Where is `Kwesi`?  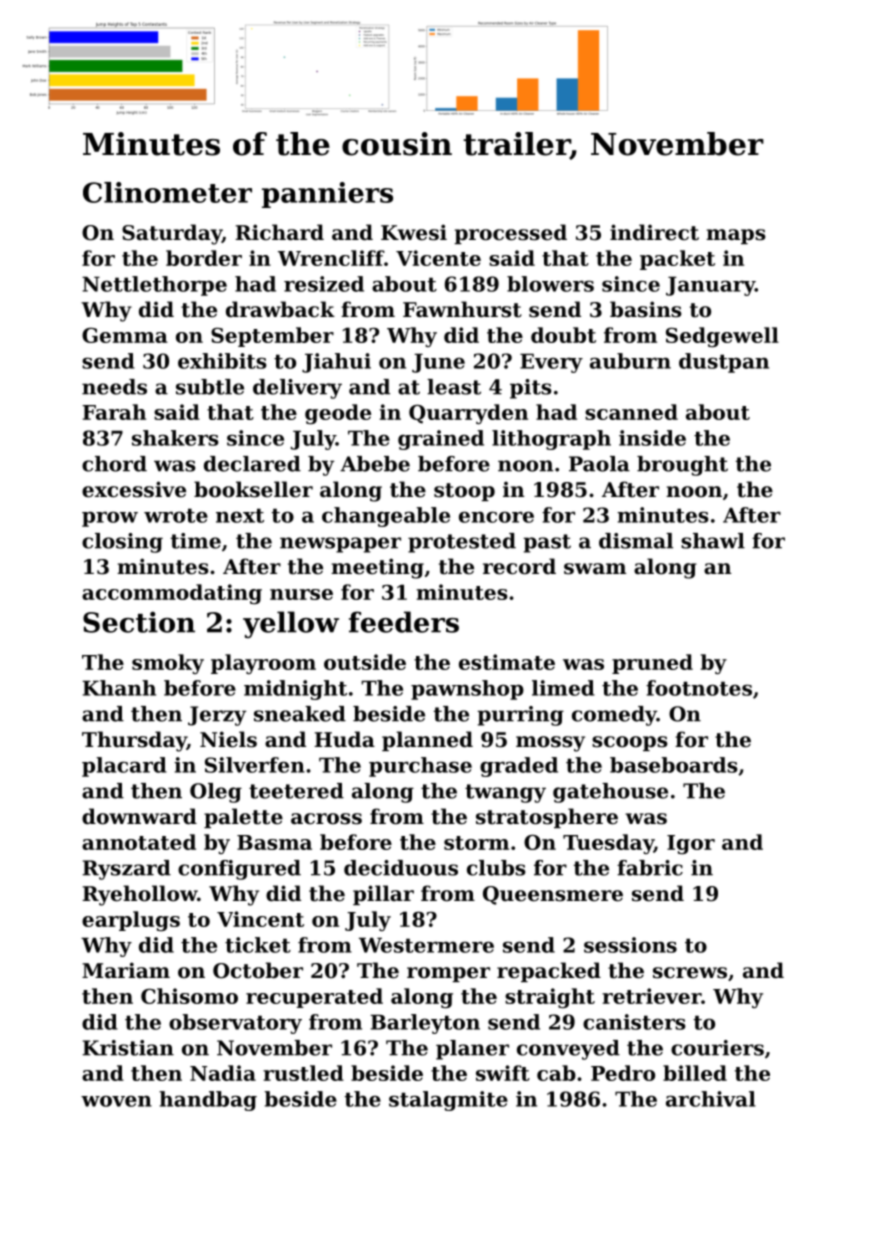 Kwesi is located at coordinates (414, 232).
